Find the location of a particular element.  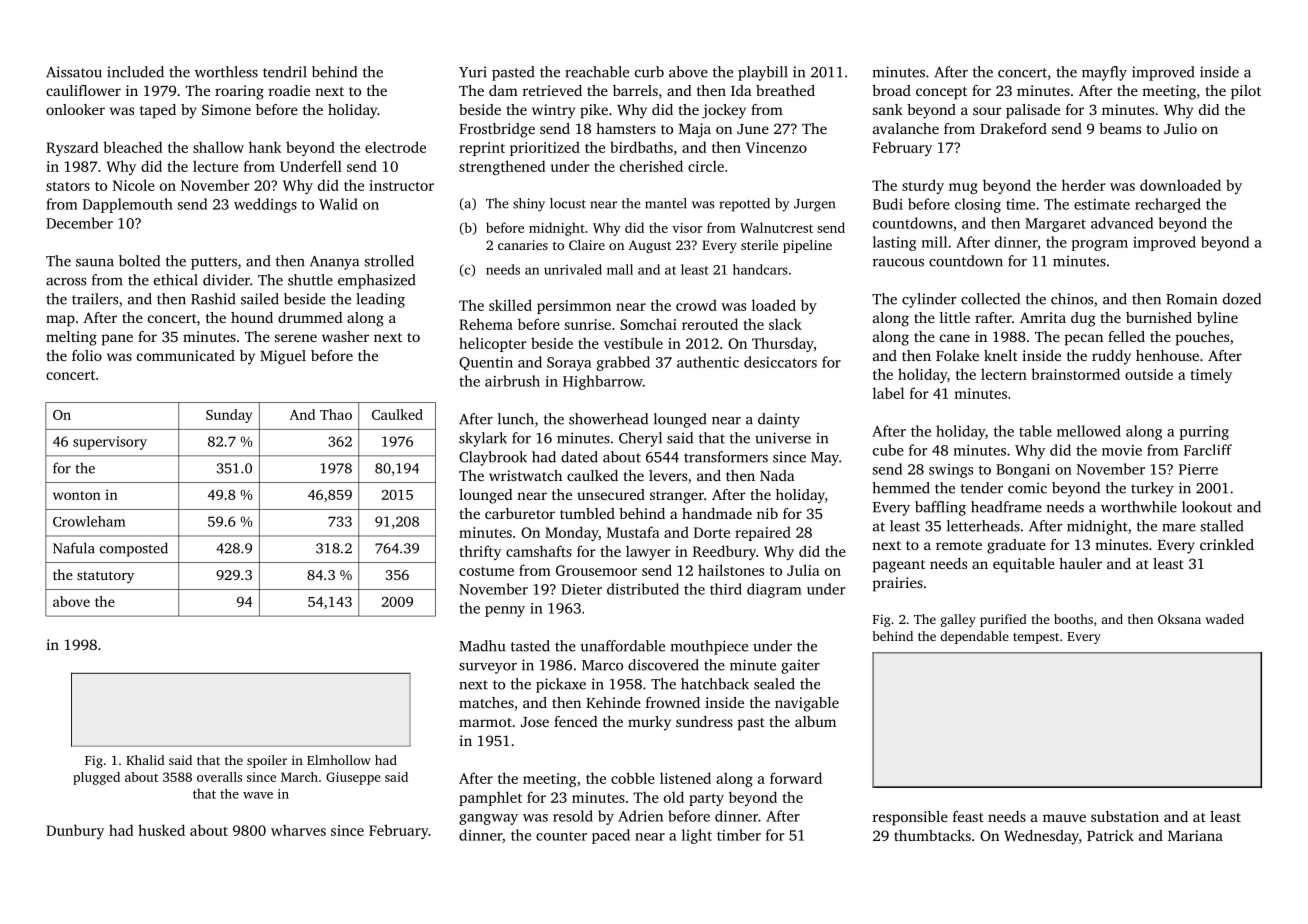

substation is located at coordinates (1125, 816).
